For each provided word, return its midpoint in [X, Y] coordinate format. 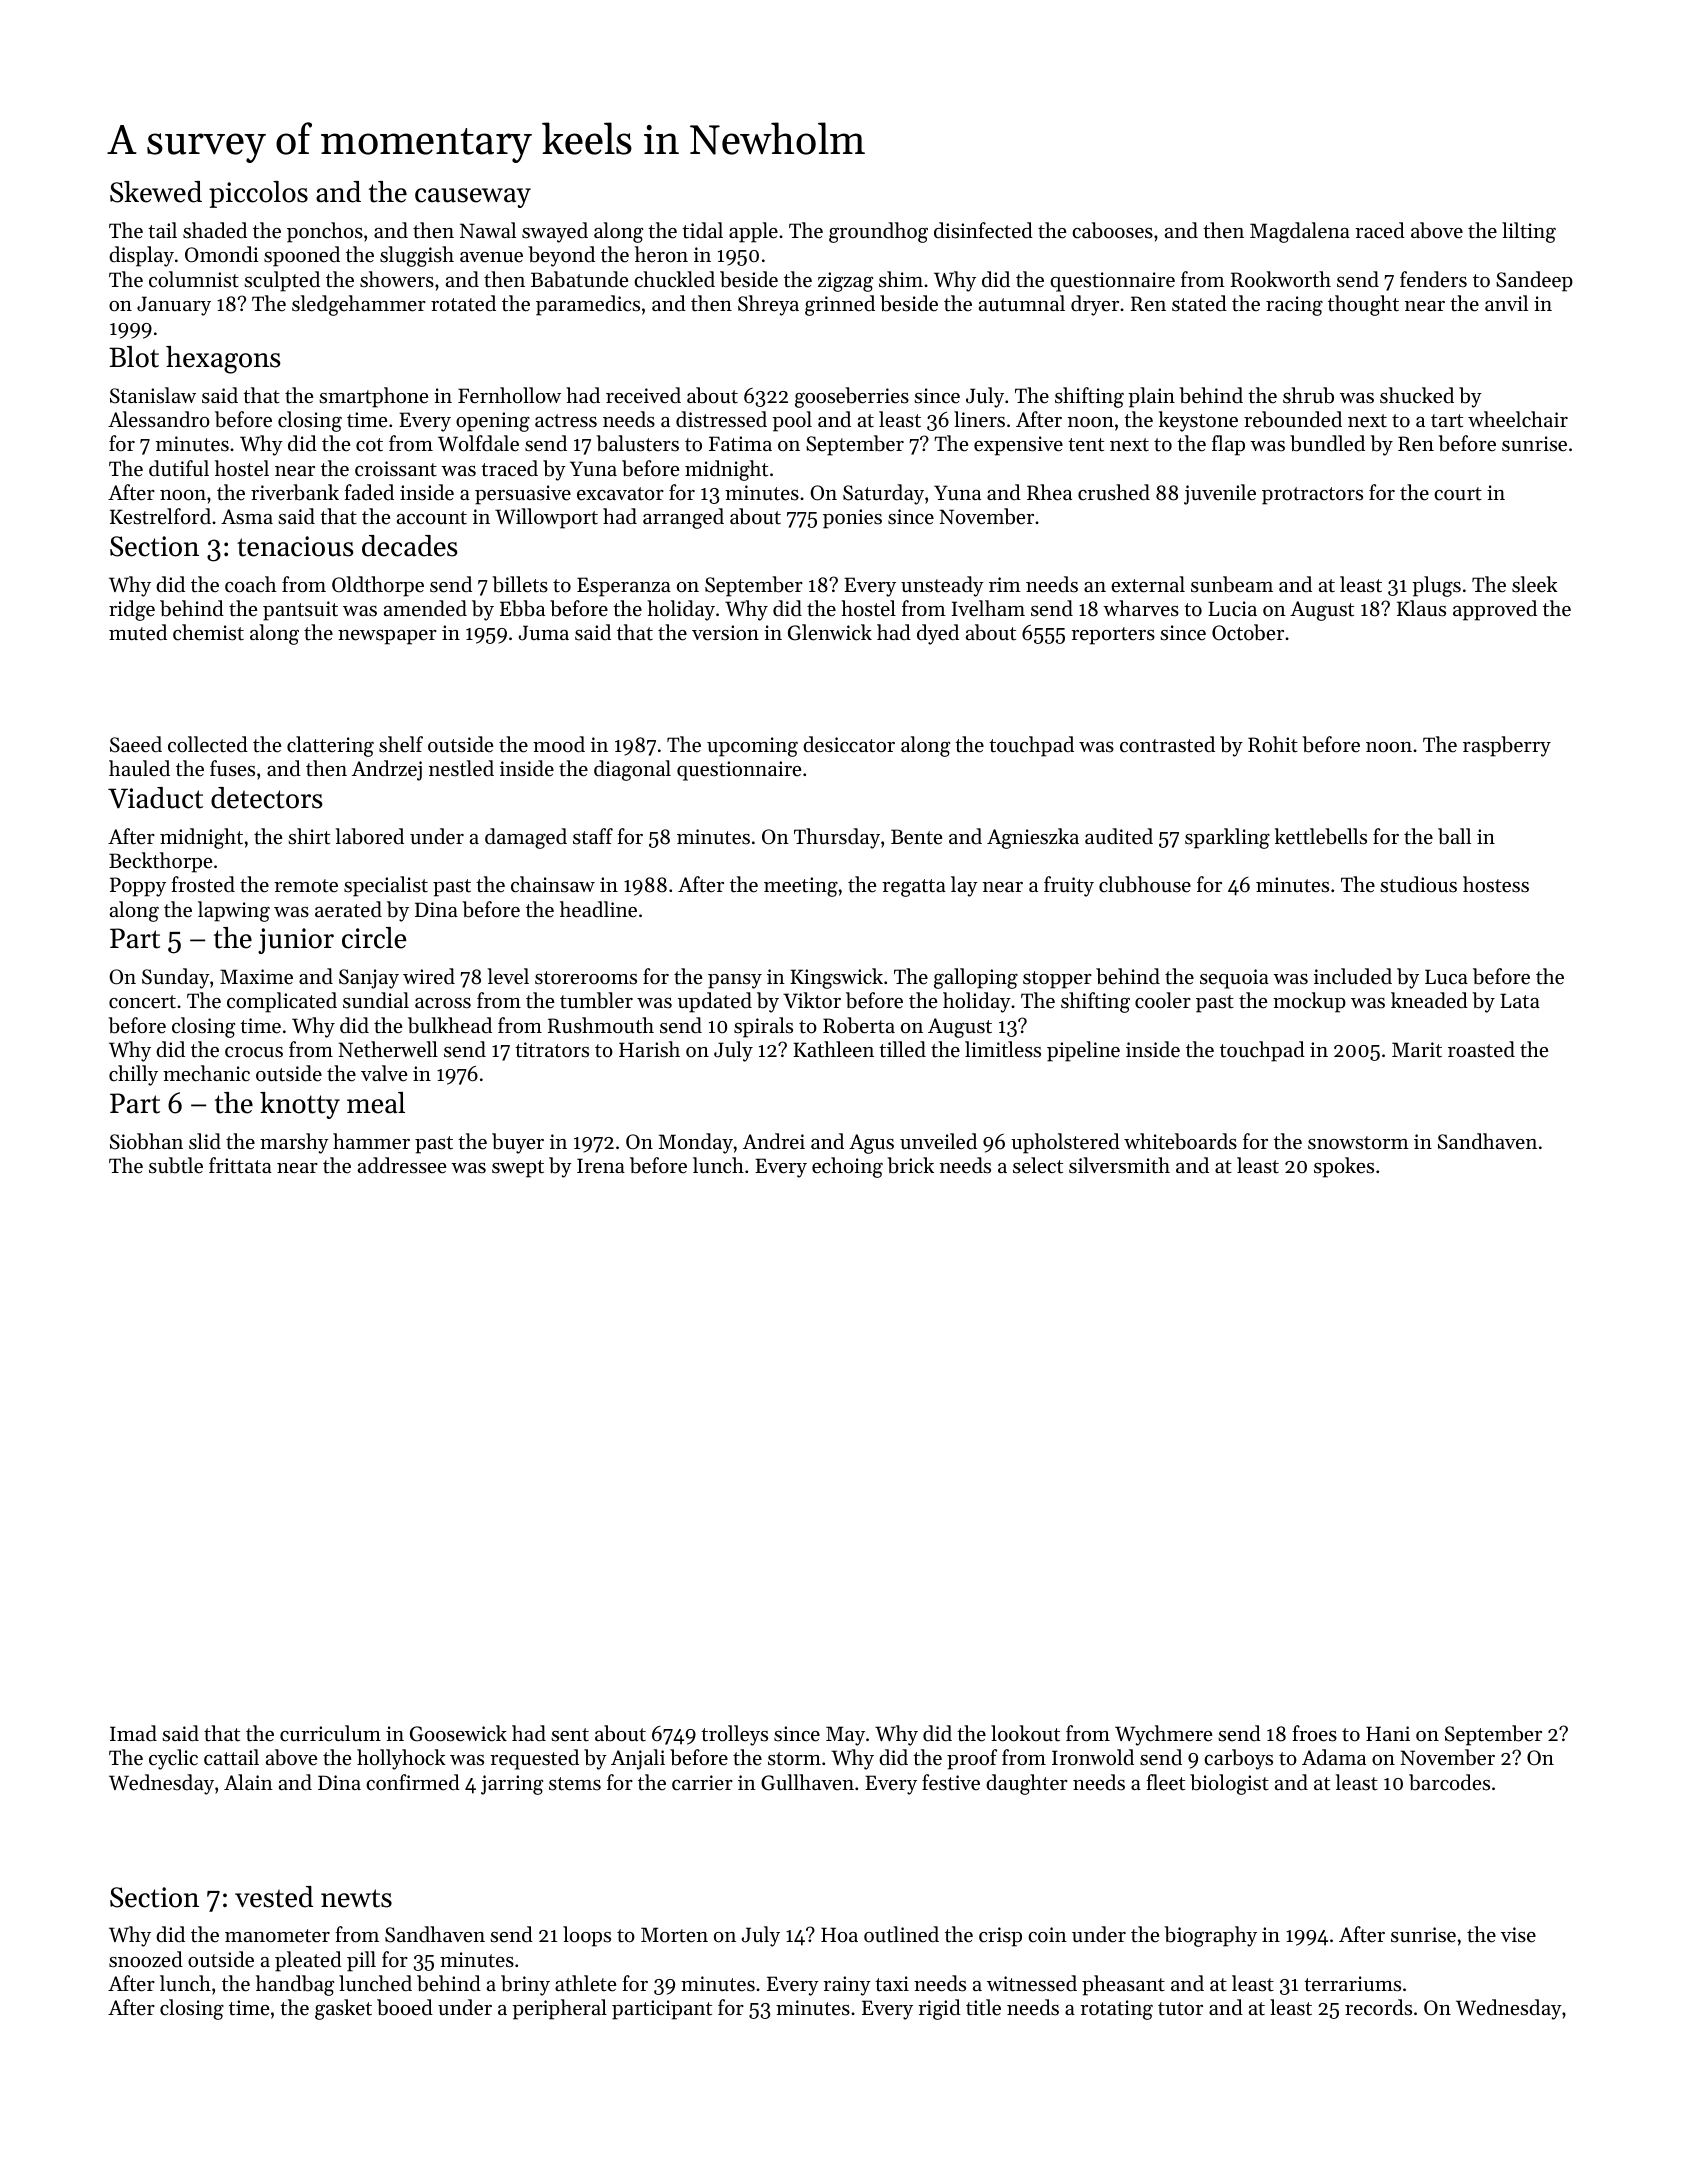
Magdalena [1300, 232]
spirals [763, 1027]
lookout [1025, 1733]
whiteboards [1180, 1141]
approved [1495, 610]
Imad [133, 1733]
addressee [402, 1165]
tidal [702, 230]
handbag [295, 1985]
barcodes [1449, 1782]
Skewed [156, 192]
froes [1314, 1733]
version [725, 633]
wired [429, 976]
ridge [132, 610]
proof [972, 1759]
